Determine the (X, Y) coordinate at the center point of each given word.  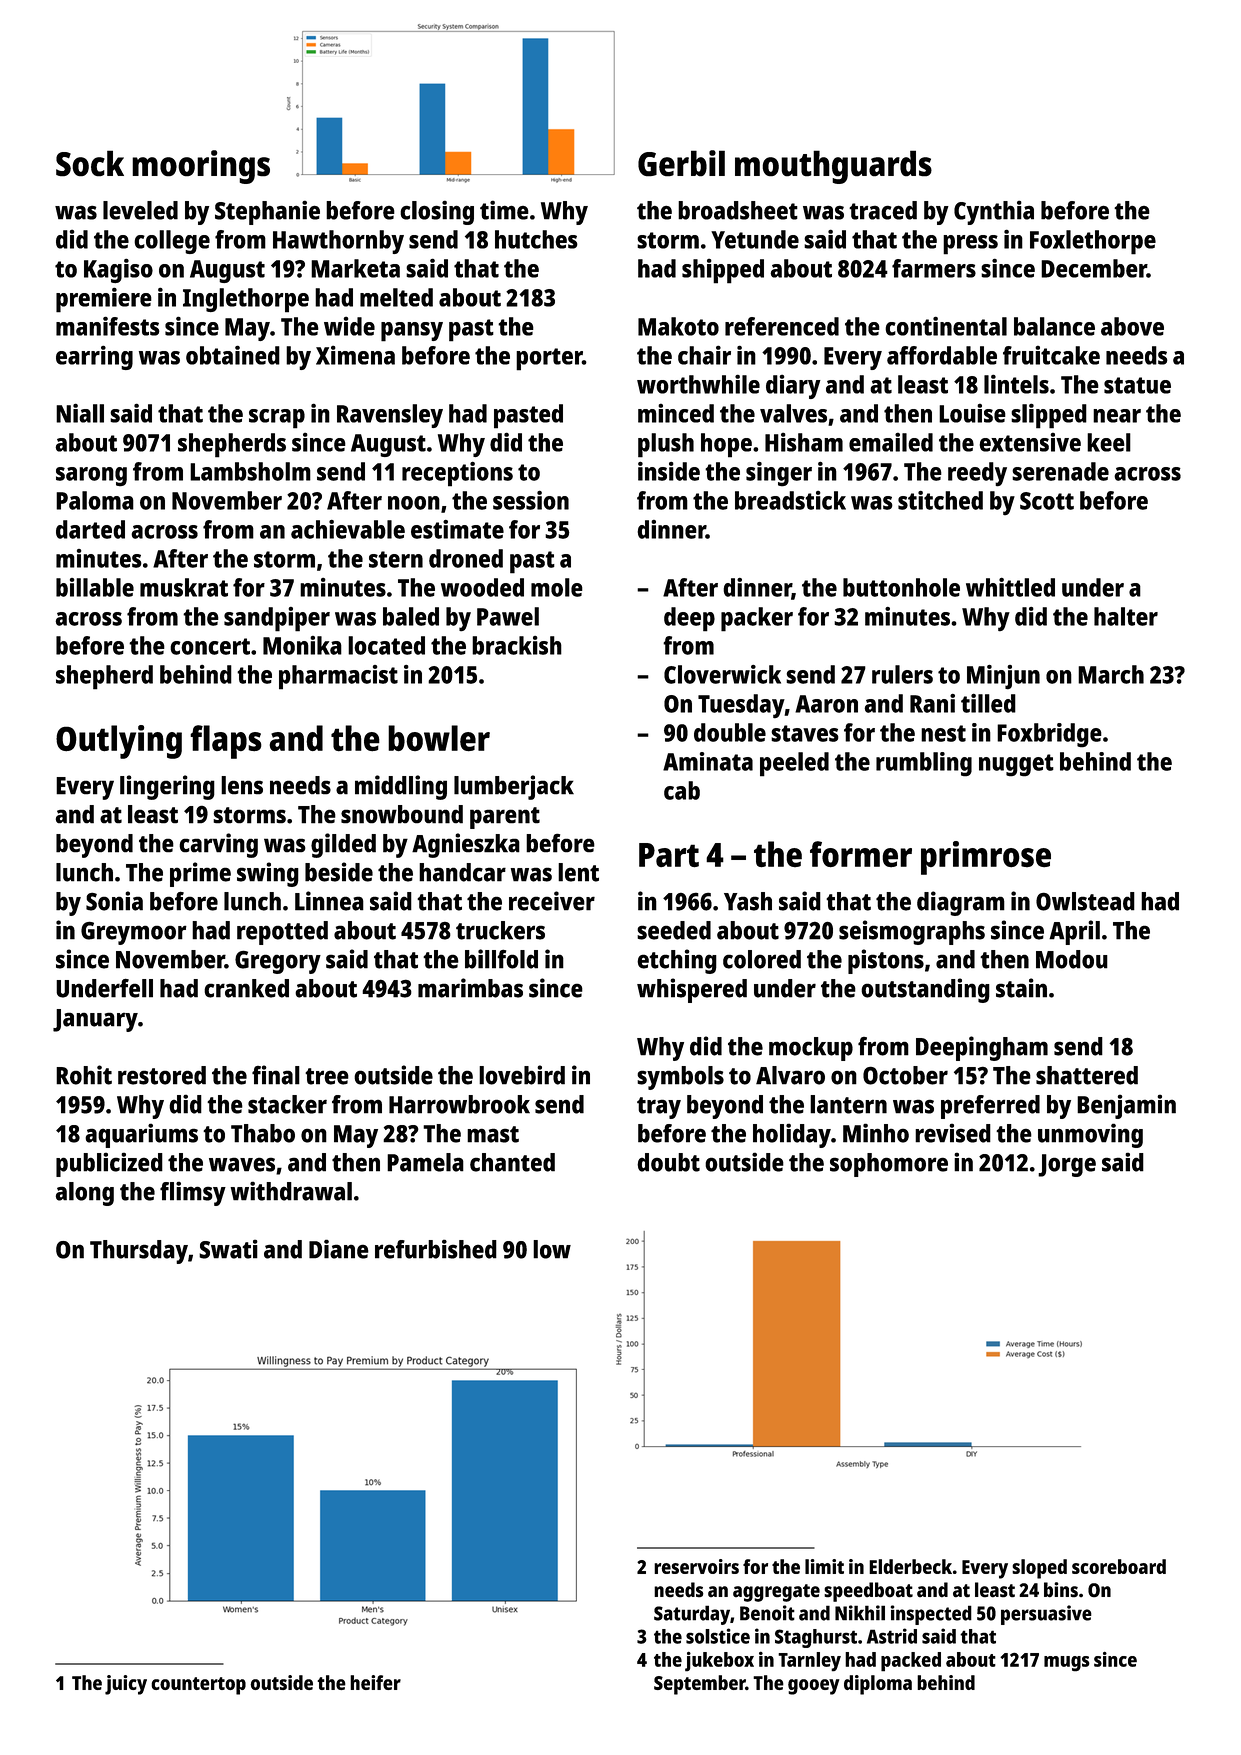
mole (557, 587)
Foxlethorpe (1093, 242)
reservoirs (696, 1566)
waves (242, 1164)
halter (1126, 616)
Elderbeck (910, 1566)
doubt (668, 1162)
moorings (201, 167)
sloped (1039, 1569)
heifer (375, 1682)
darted (90, 529)
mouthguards (833, 167)
